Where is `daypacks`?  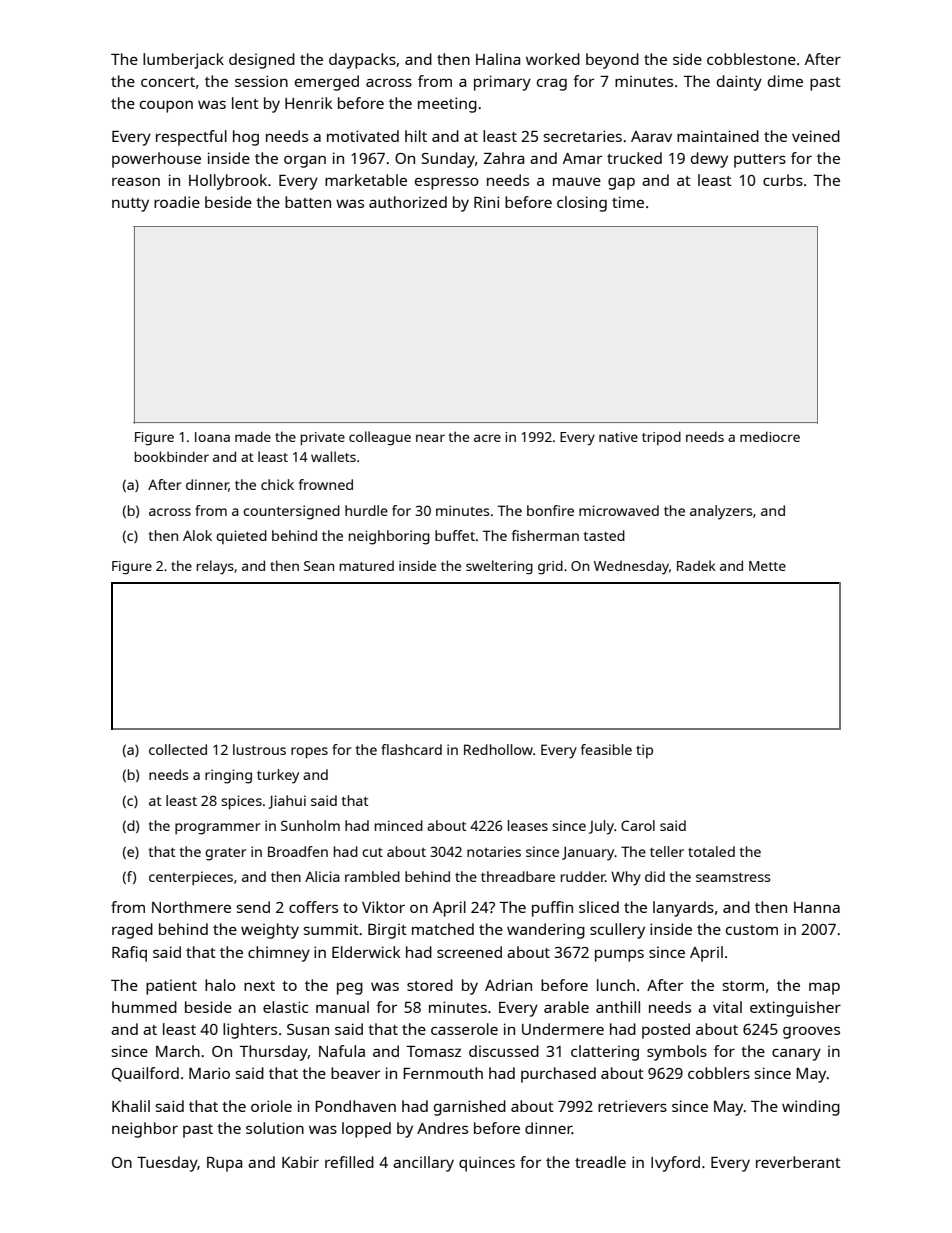
daypacks is located at coordinates (362, 61).
